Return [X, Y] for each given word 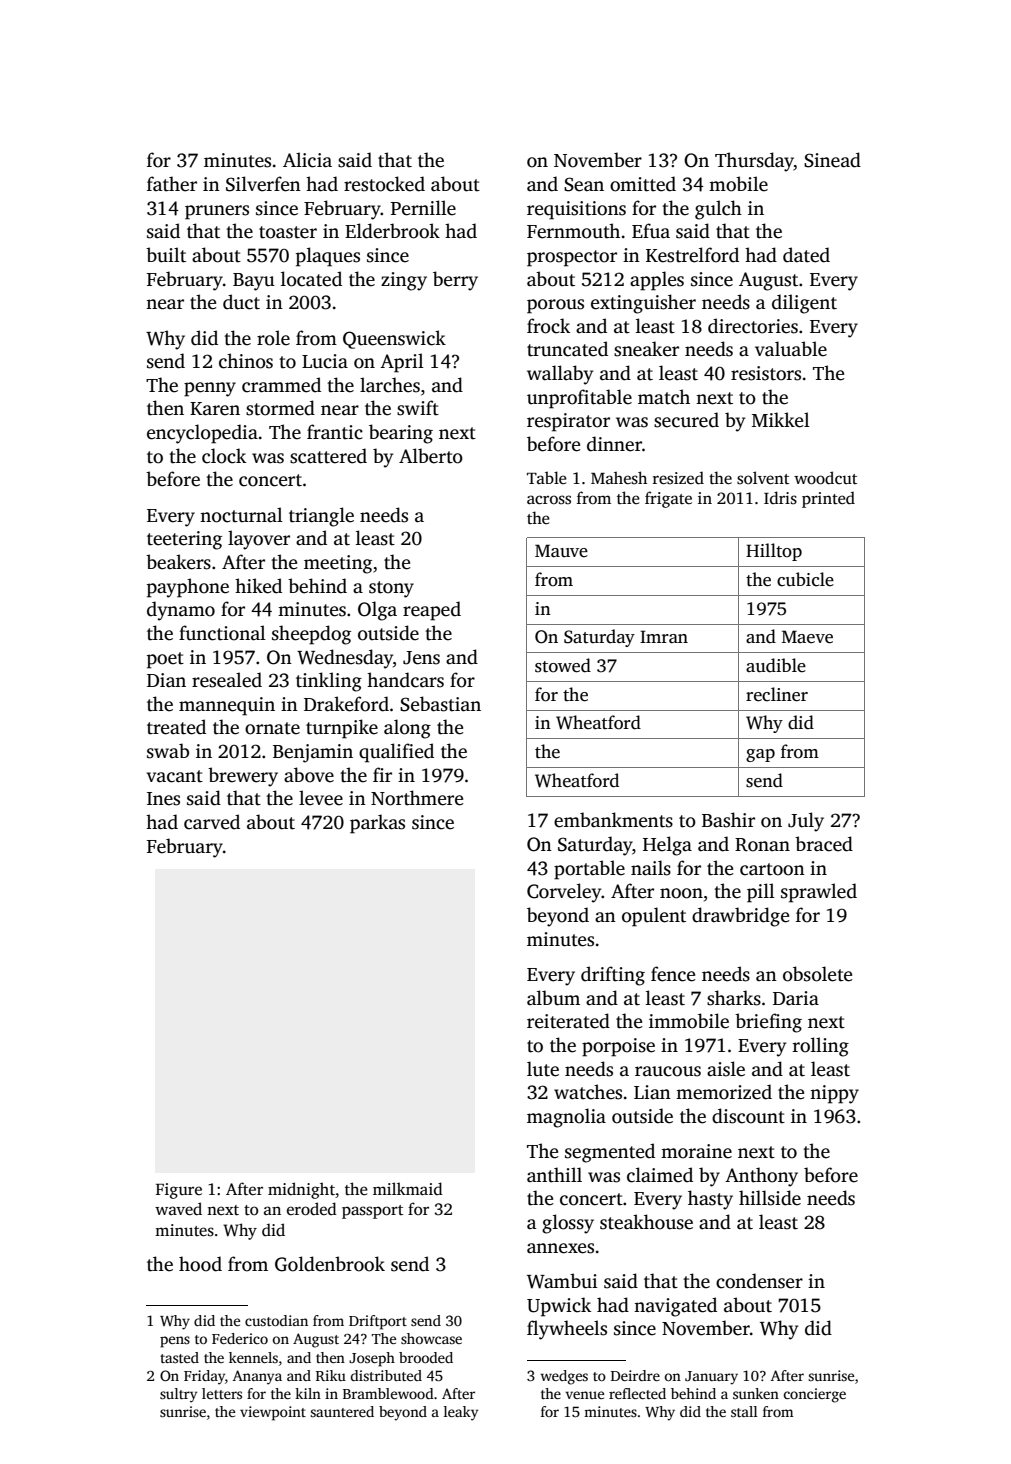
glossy [568, 1224]
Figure [179, 1191]
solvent [763, 478]
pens [175, 1342]
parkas [377, 824]
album [553, 998]
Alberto [431, 456]
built [166, 255]
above [309, 775]
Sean [584, 184]
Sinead [832, 160]
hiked [258, 586]
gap [760, 755]
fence [673, 974]
